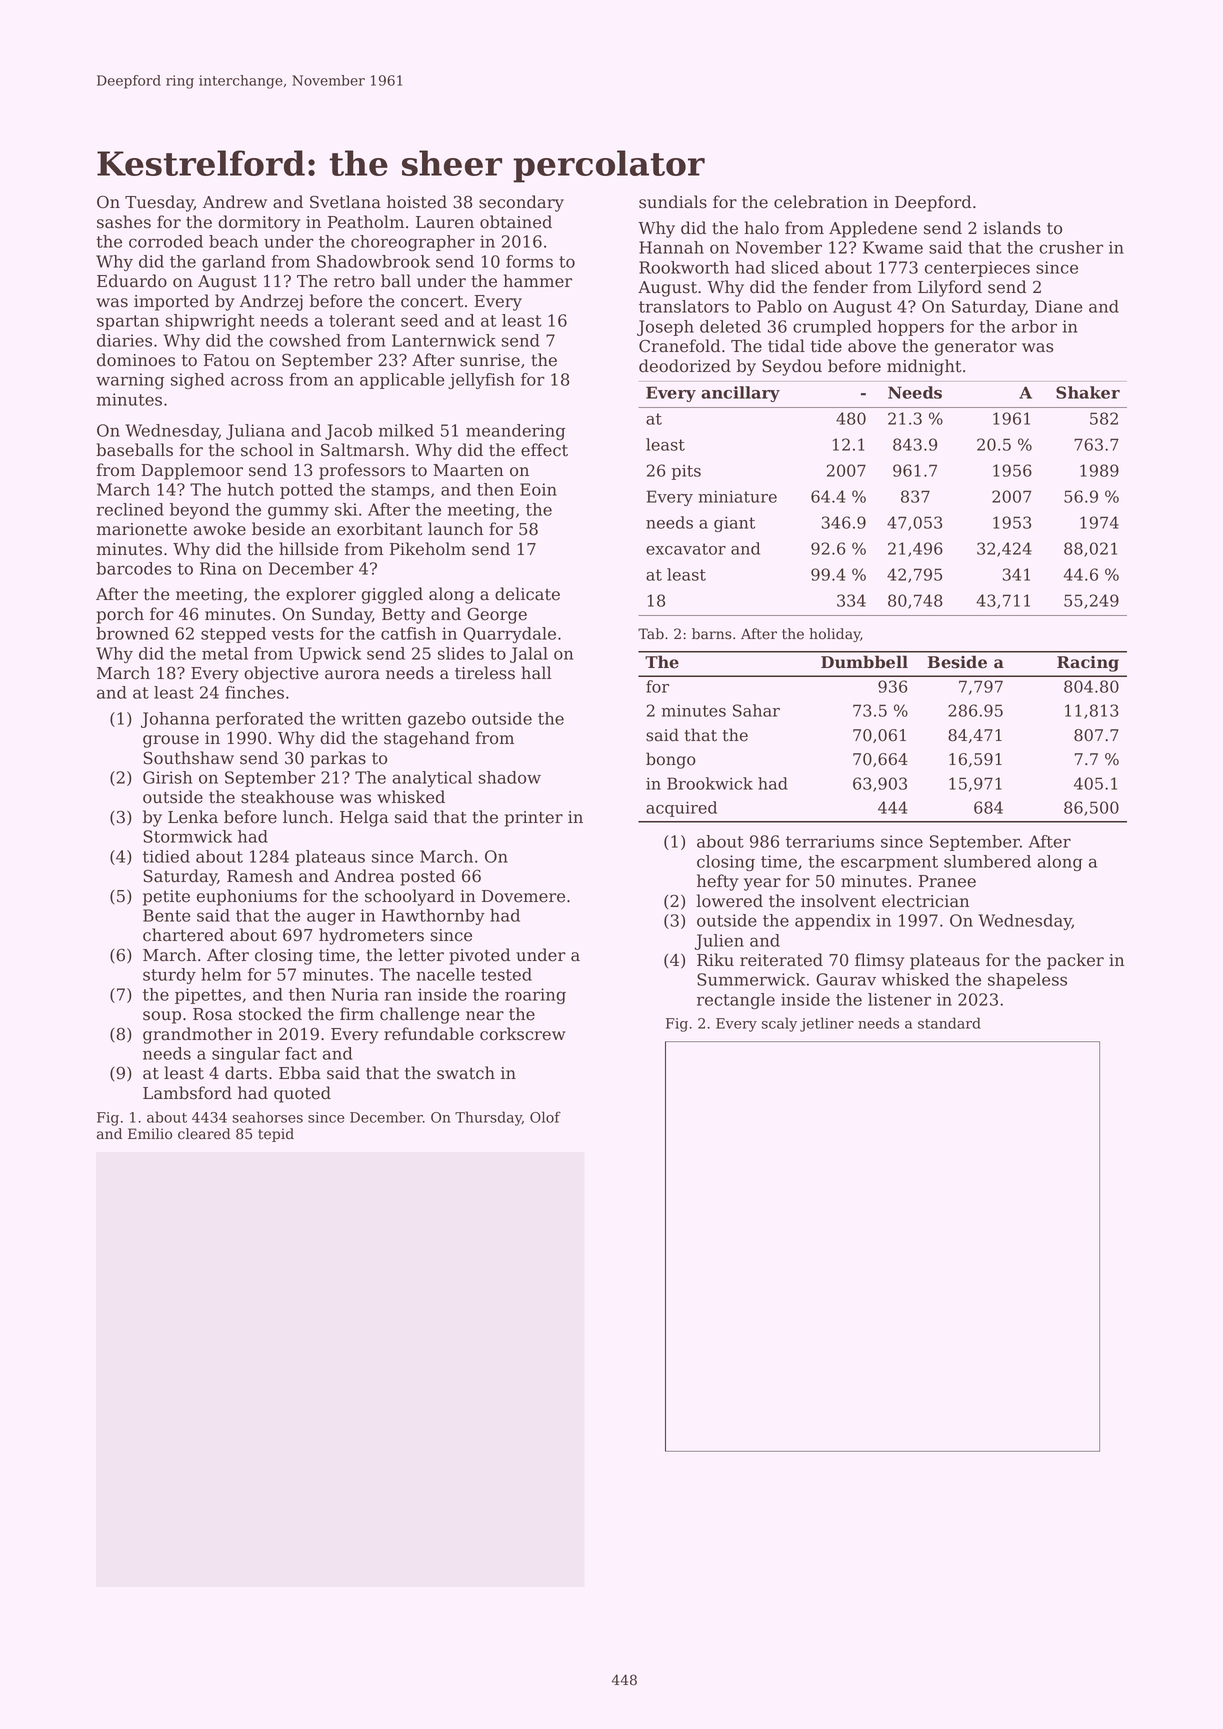  I want to click on Emilio, so click(150, 1134).
